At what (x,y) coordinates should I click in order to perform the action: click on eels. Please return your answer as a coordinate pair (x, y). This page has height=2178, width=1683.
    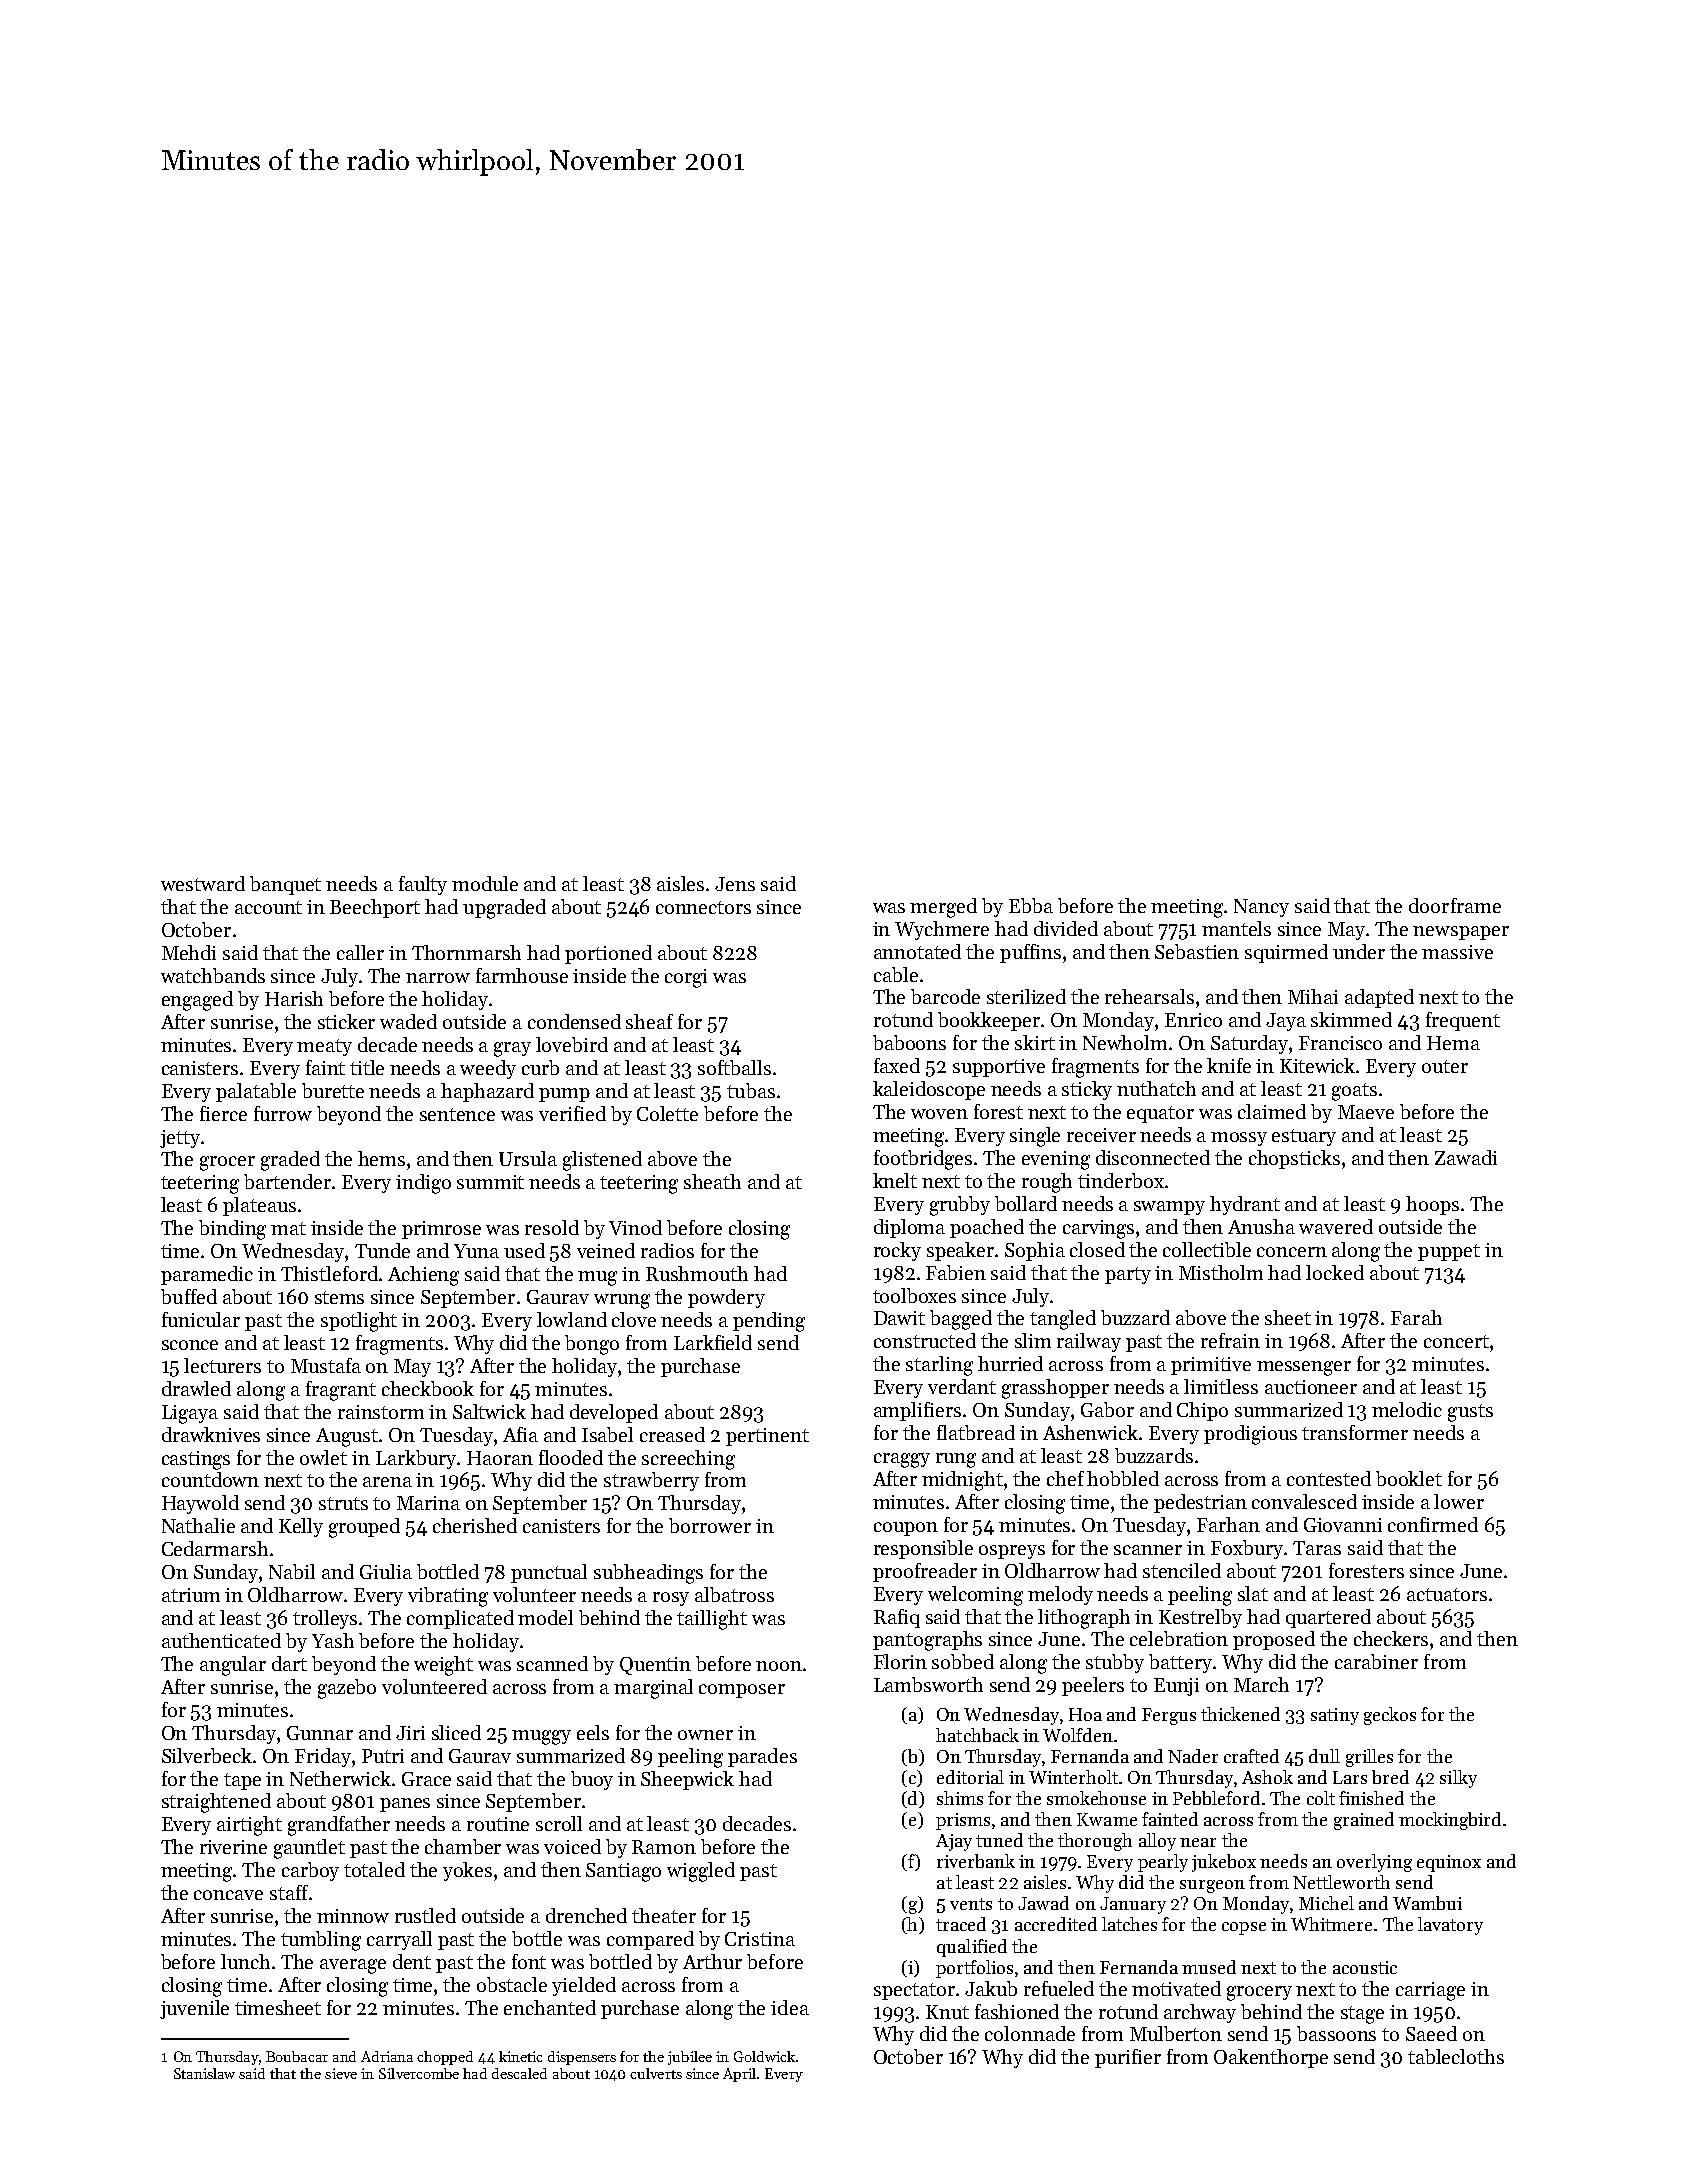
    Looking at the image, I should click on (593, 1732).
